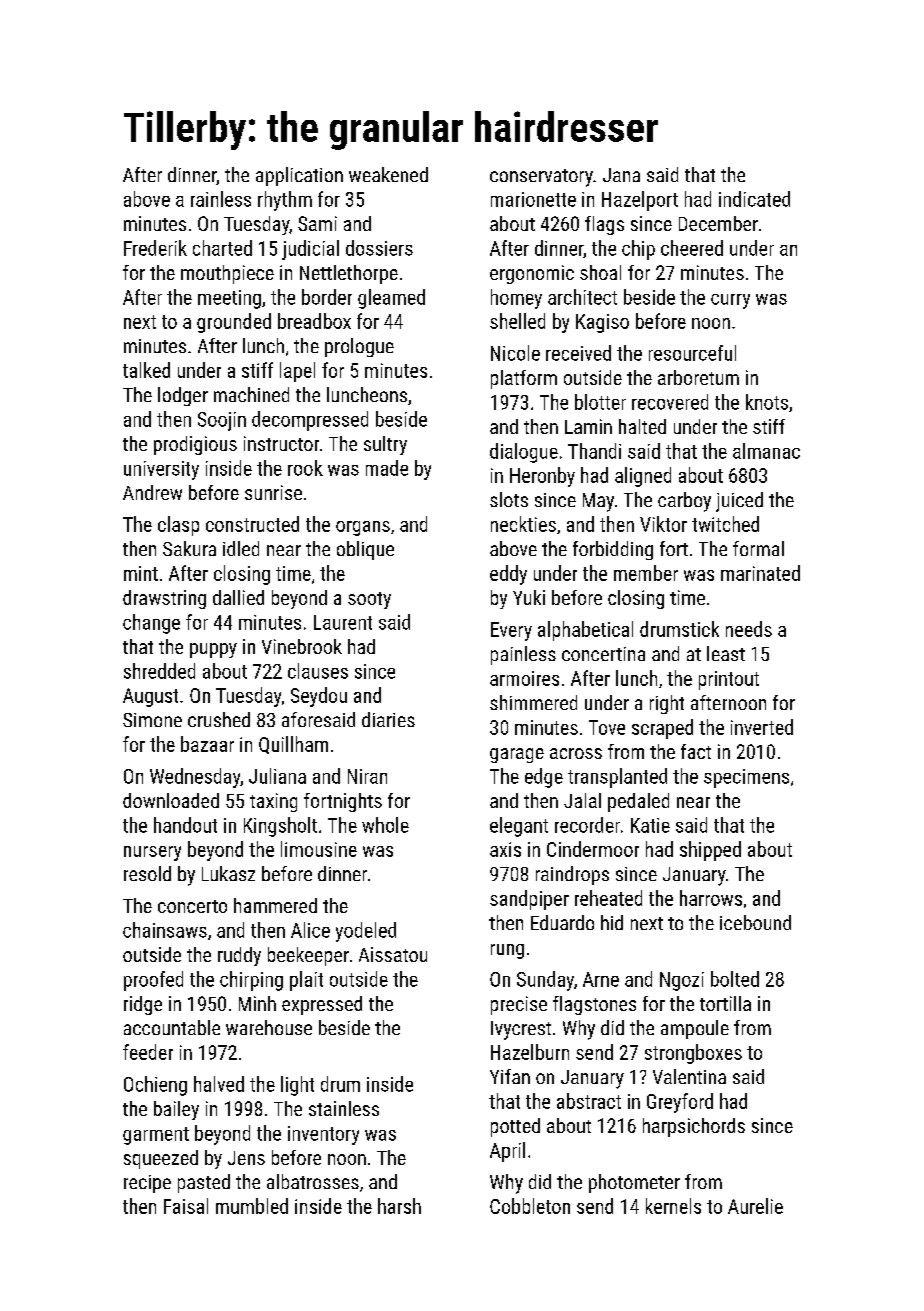 The width and height of the screenshot is (924, 1311). Describe the element at coordinates (523, 655) in the screenshot. I see `painless` at that location.
